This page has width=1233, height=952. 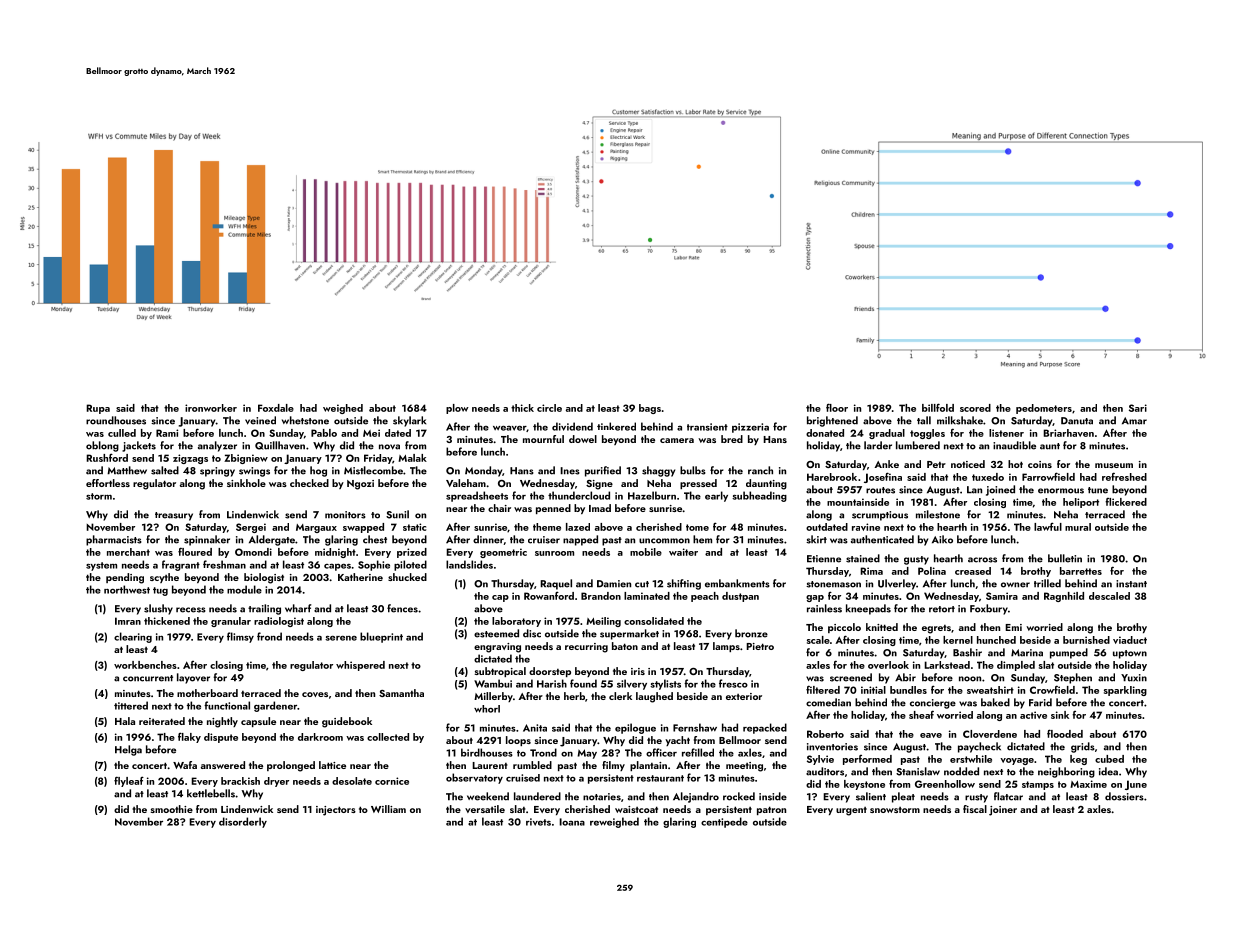 What do you see at coordinates (832, 747) in the page?
I see `inventories` at bounding box center [832, 747].
